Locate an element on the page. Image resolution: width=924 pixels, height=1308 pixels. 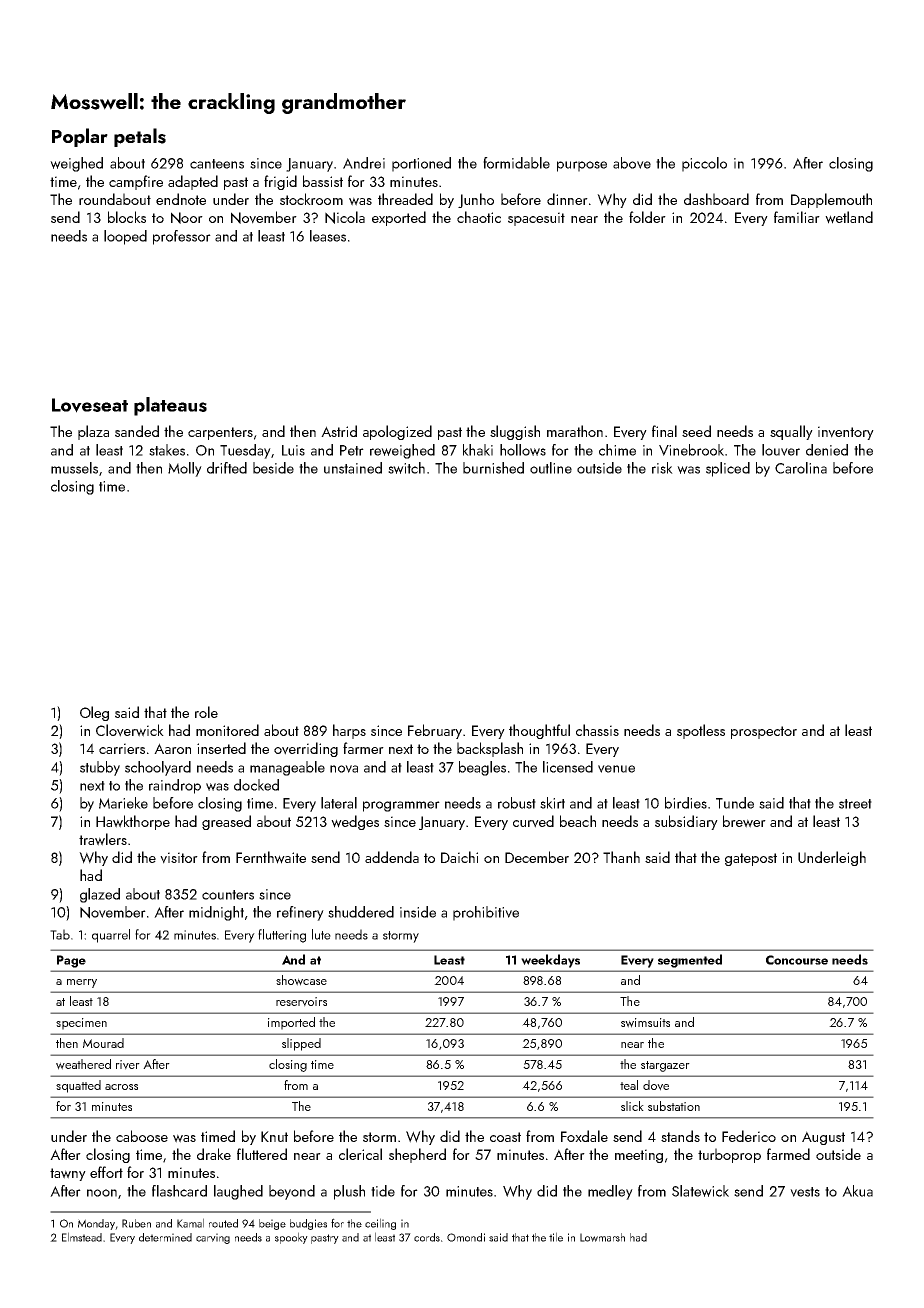
Dapplemouth is located at coordinates (831, 200).
